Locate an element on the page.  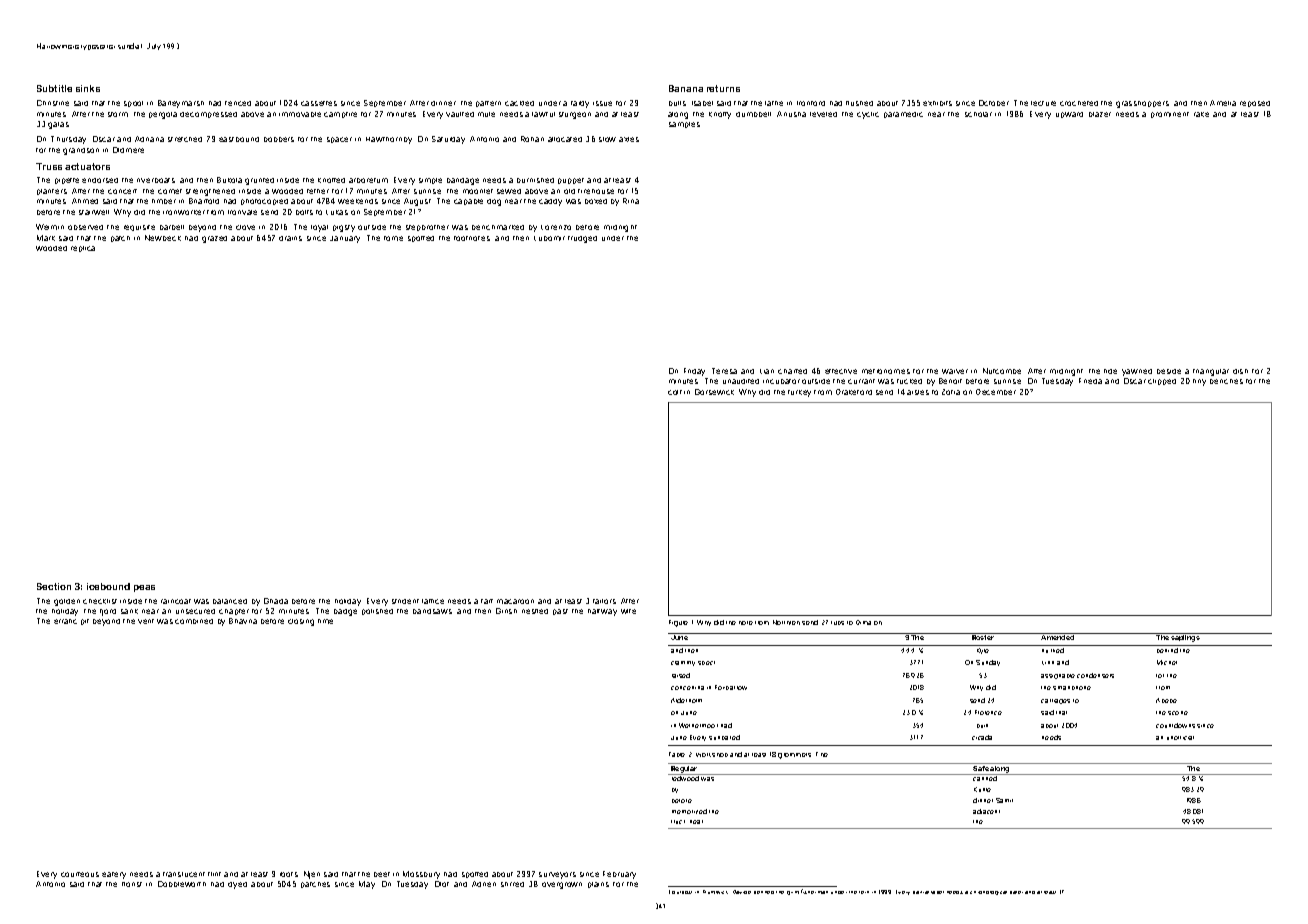
Dima is located at coordinates (863, 622).
